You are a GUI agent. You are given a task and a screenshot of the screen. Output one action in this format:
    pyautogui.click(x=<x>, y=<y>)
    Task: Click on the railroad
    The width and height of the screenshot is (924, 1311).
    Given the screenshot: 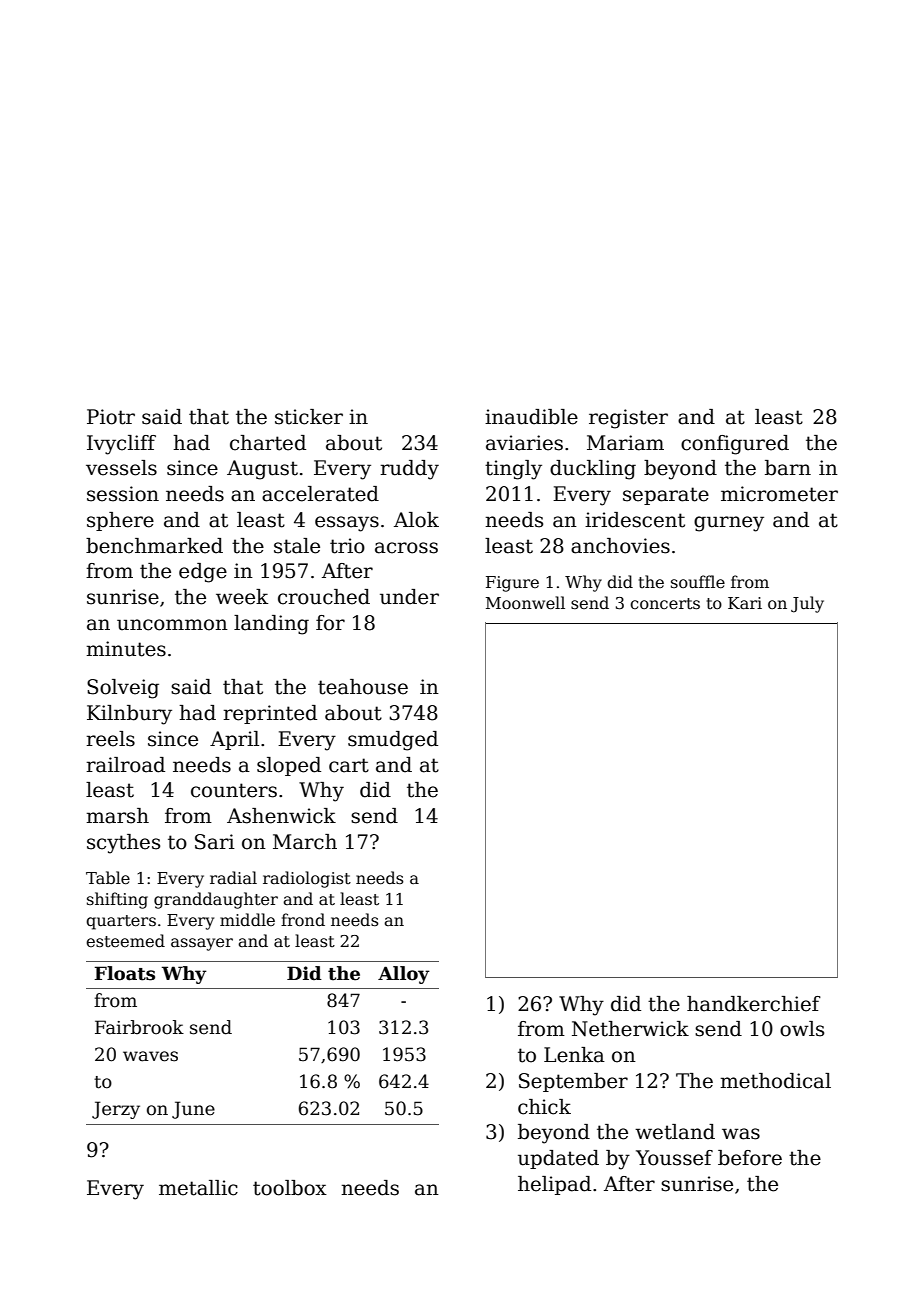 What is the action you would take?
    pyautogui.click(x=125, y=765)
